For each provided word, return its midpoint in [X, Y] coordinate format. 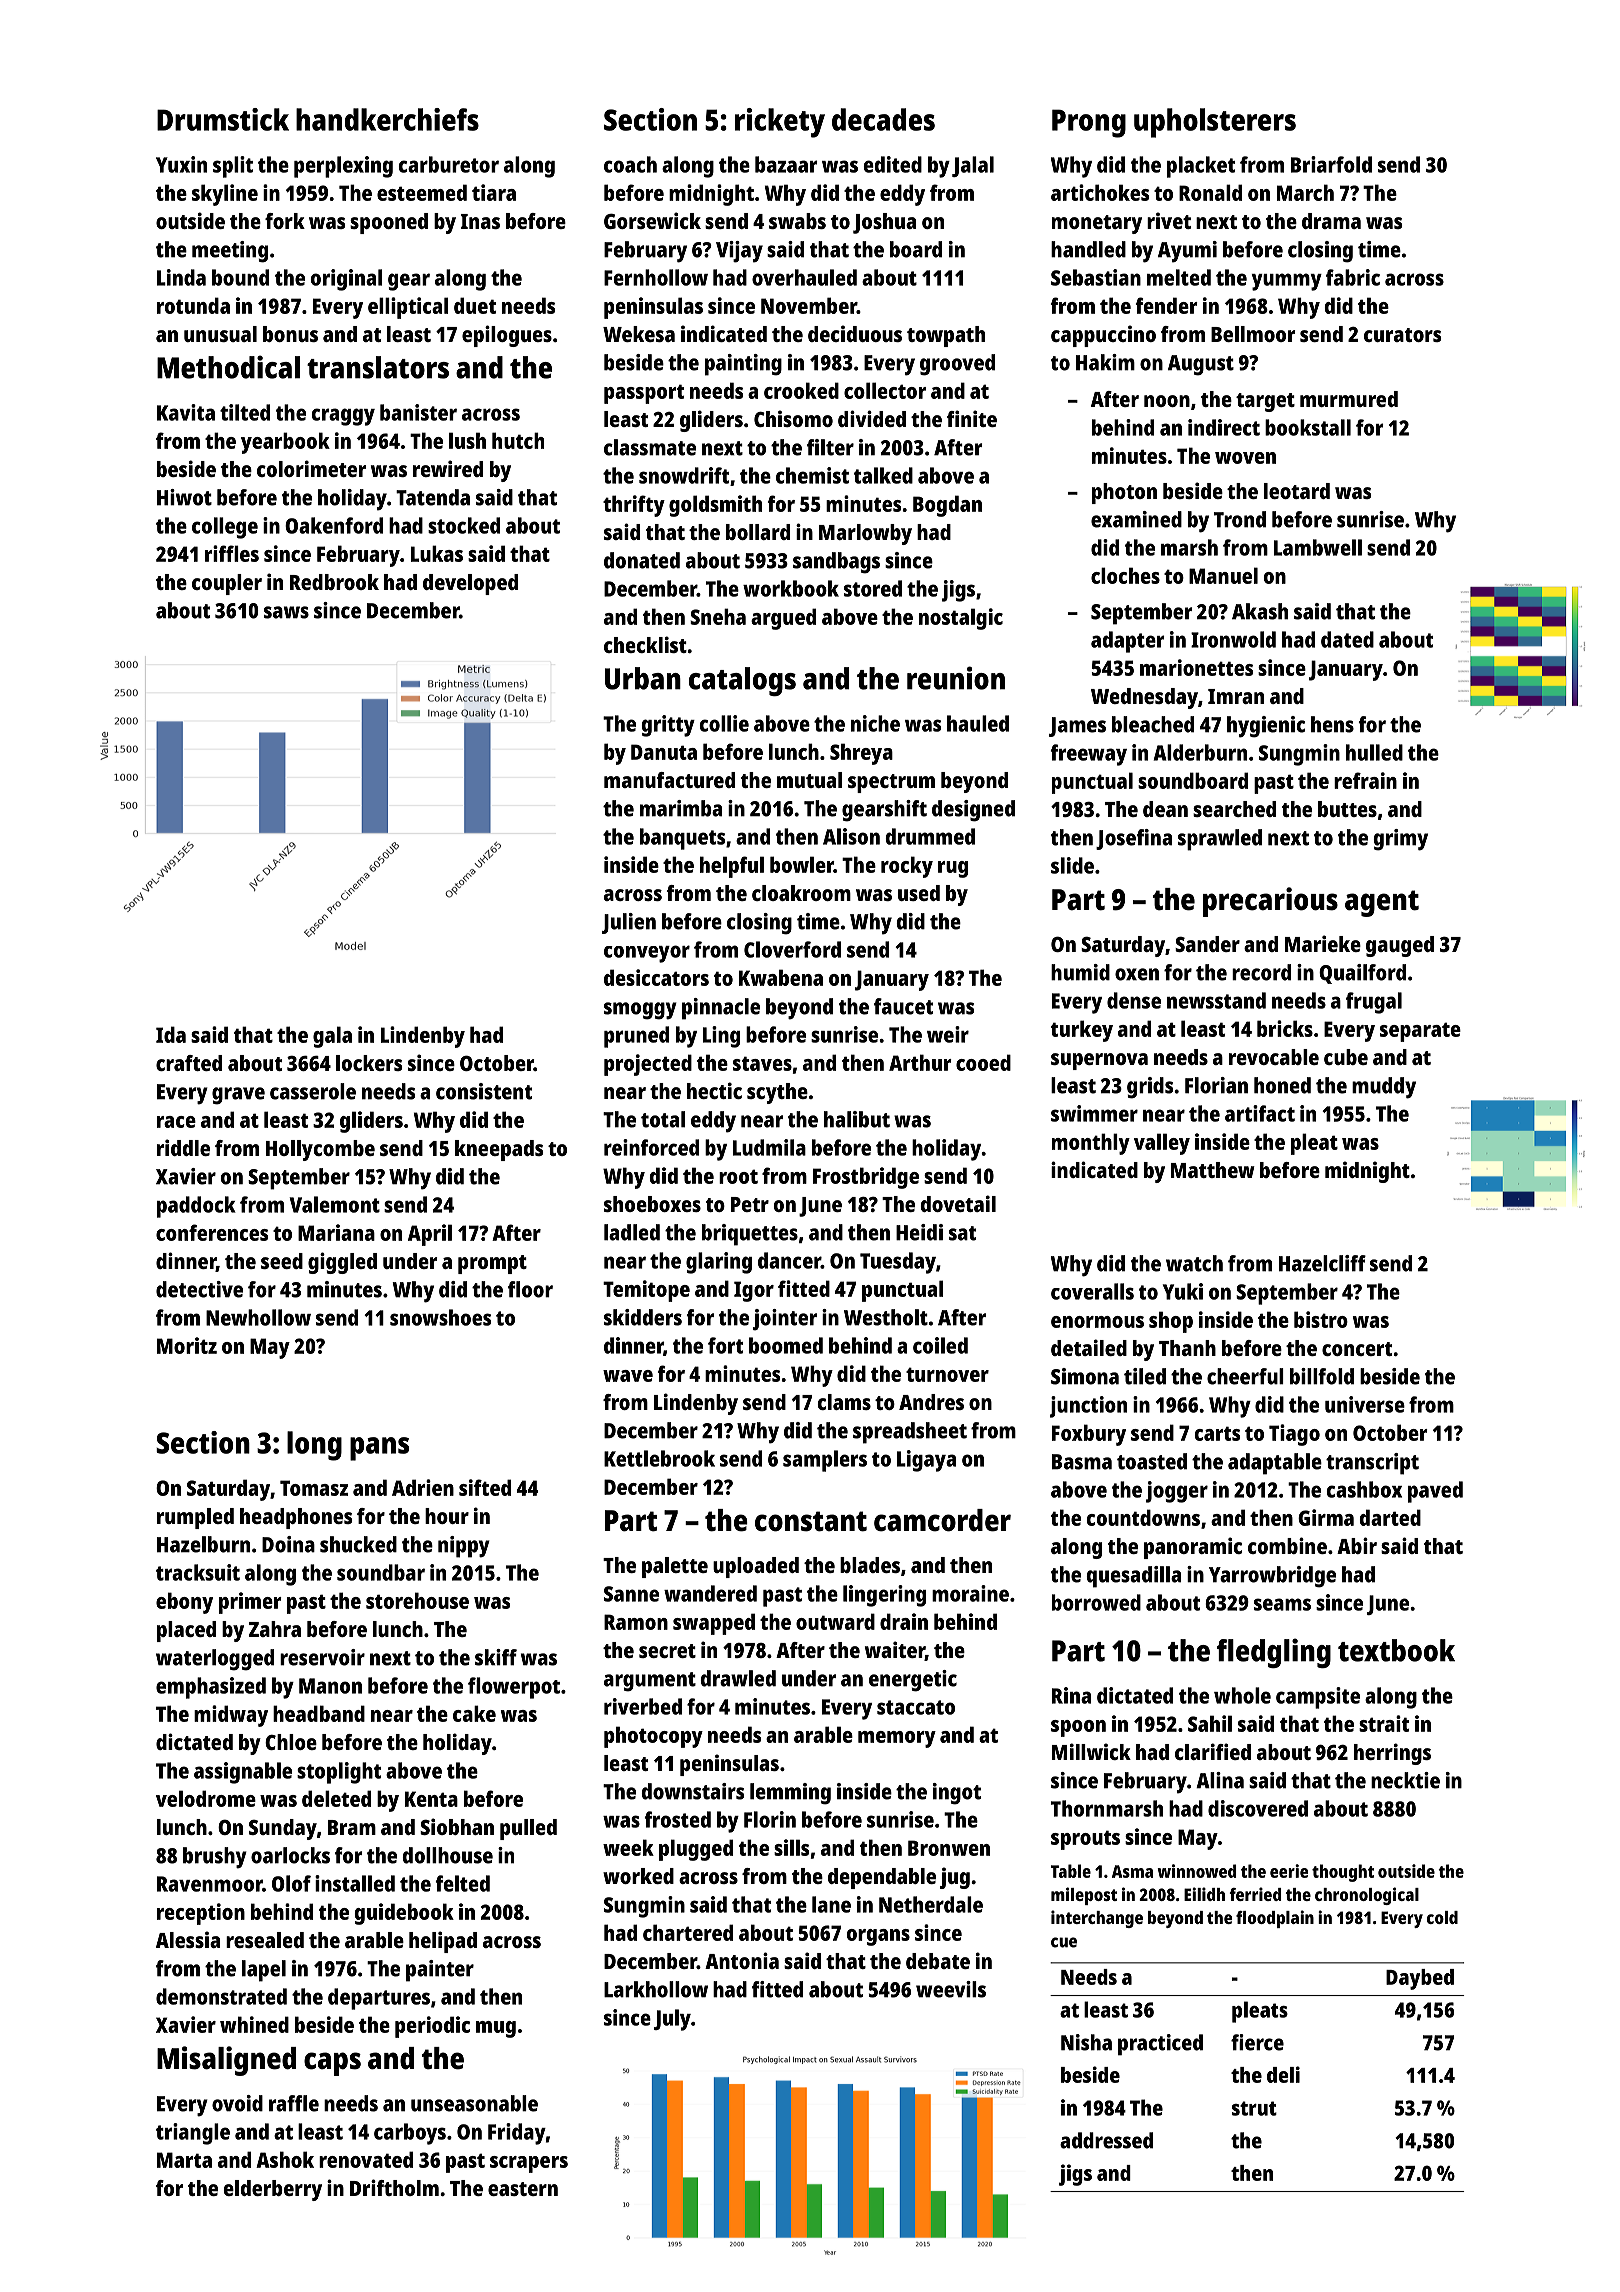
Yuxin [181, 164]
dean [1165, 809]
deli [1283, 2074]
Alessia [188, 1939]
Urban [643, 678]
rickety [780, 123]
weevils [951, 1989]
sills [791, 1847]
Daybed [1420, 1979]
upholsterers [1215, 123]
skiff [496, 1657]
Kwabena [781, 977]
